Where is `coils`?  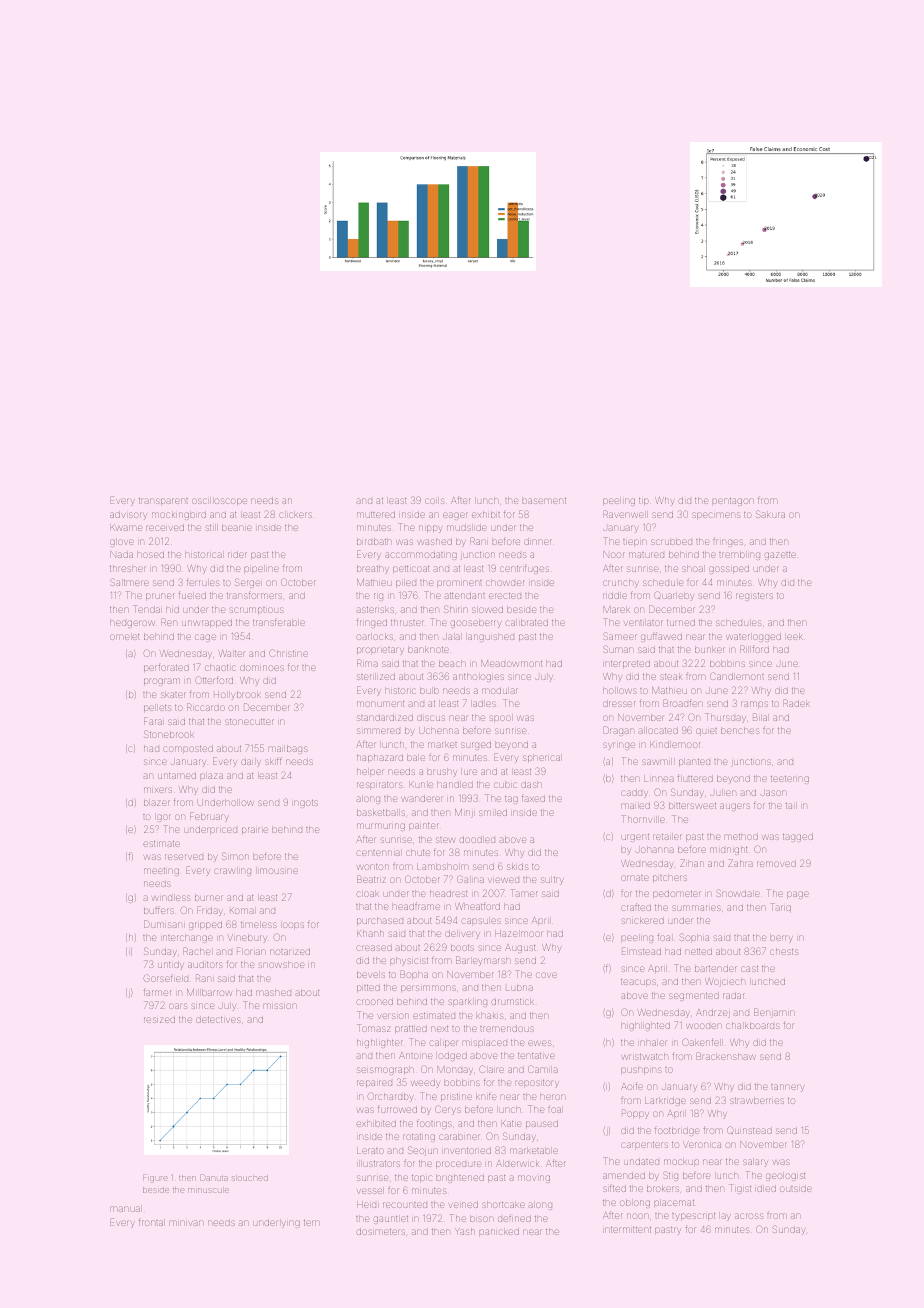
coils is located at coordinates (434, 501).
